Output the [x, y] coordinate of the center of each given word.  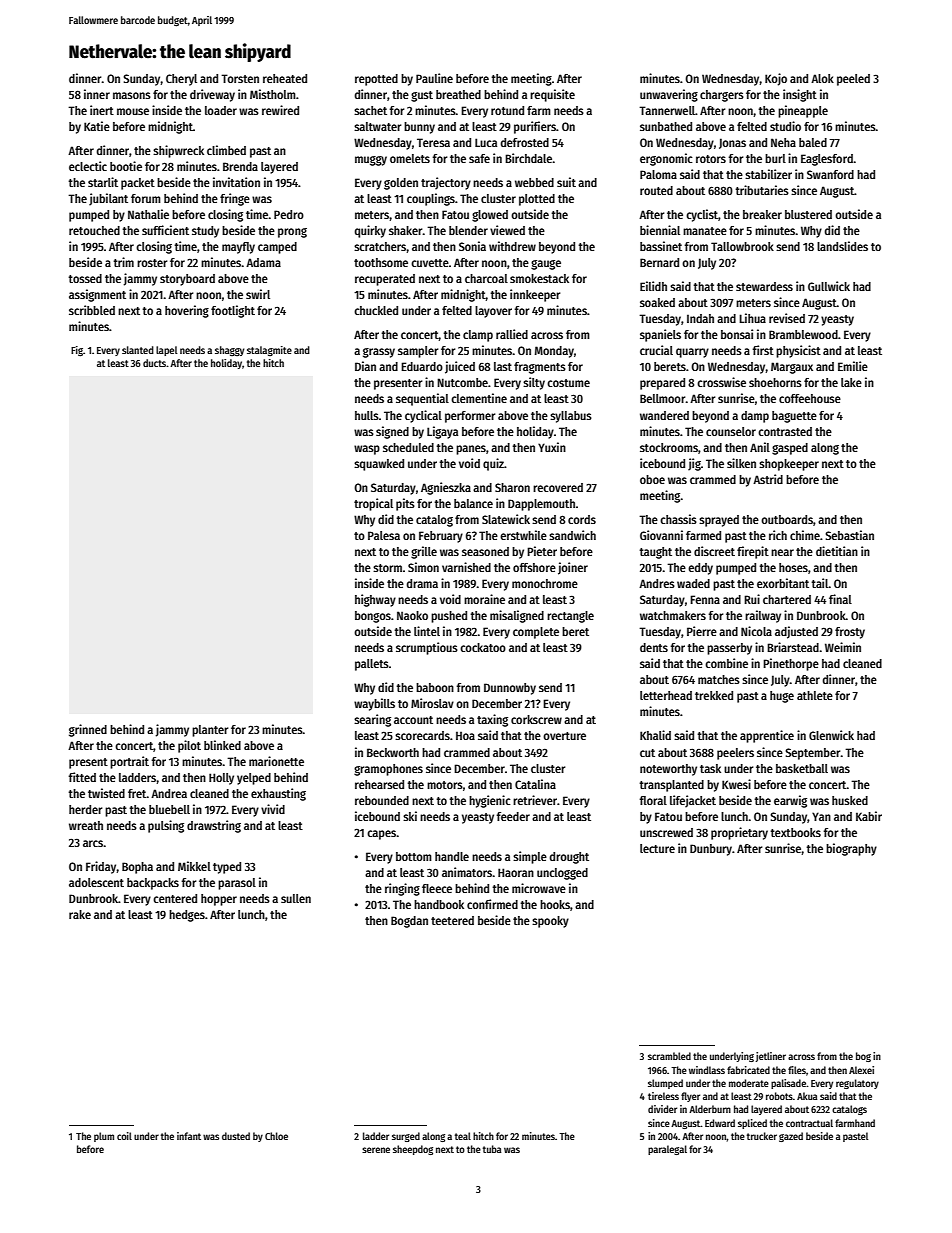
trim [123, 262]
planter [210, 731]
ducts [154, 363]
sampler [418, 352]
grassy [379, 353]
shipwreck [178, 151]
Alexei [861, 1070]
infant [189, 1136]
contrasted [785, 431]
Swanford [830, 174]
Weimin [843, 647]
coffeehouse [810, 398]
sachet [370, 110]
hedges [187, 916]
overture [564, 736]
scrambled [669, 1056]
